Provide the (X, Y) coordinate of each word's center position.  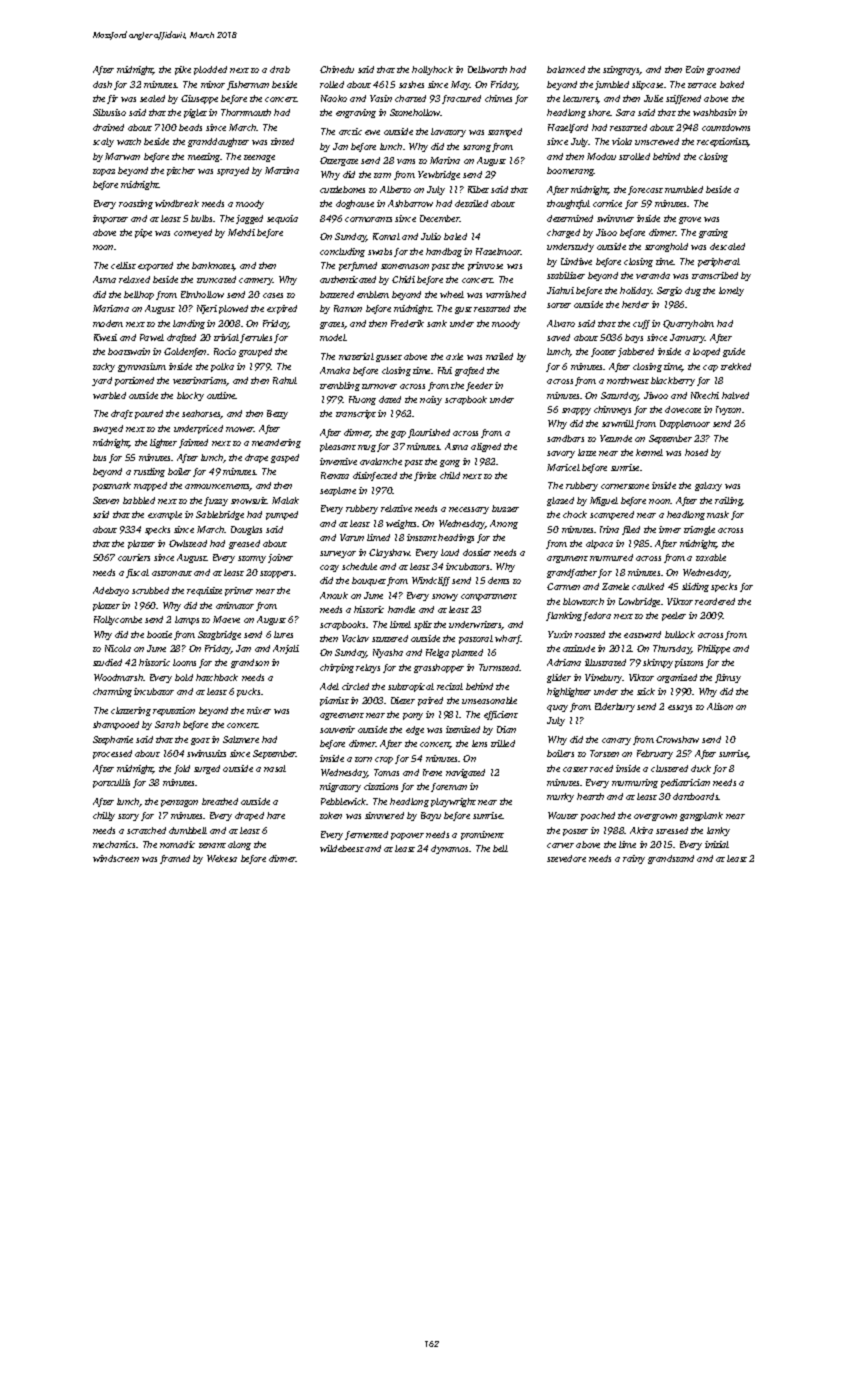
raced (601, 768)
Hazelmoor (499, 251)
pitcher (181, 171)
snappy (576, 411)
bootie (159, 634)
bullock (680, 634)
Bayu (431, 816)
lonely (731, 291)
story (128, 817)
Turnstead (499, 667)
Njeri (207, 309)
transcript (356, 414)
